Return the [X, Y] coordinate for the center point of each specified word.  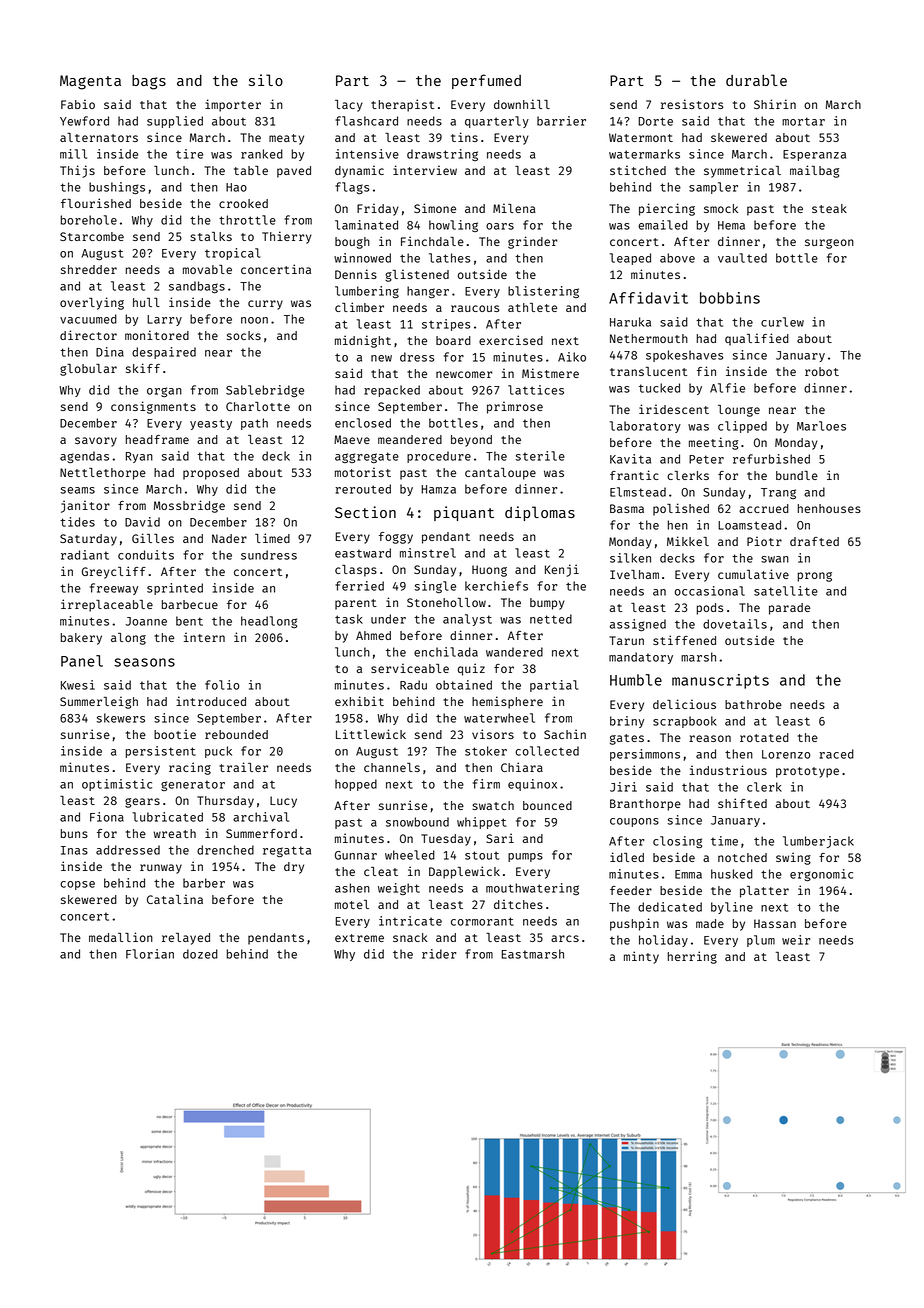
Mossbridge [189, 506]
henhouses [829, 508]
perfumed [486, 81]
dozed [200, 954]
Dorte [655, 121]
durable [756, 80]
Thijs [77, 171]
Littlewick [371, 734]
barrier [561, 121]
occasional [710, 591]
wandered [514, 652]
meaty [286, 139]
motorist [363, 472]
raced [836, 754]
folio [222, 685]
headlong [269, 622]
